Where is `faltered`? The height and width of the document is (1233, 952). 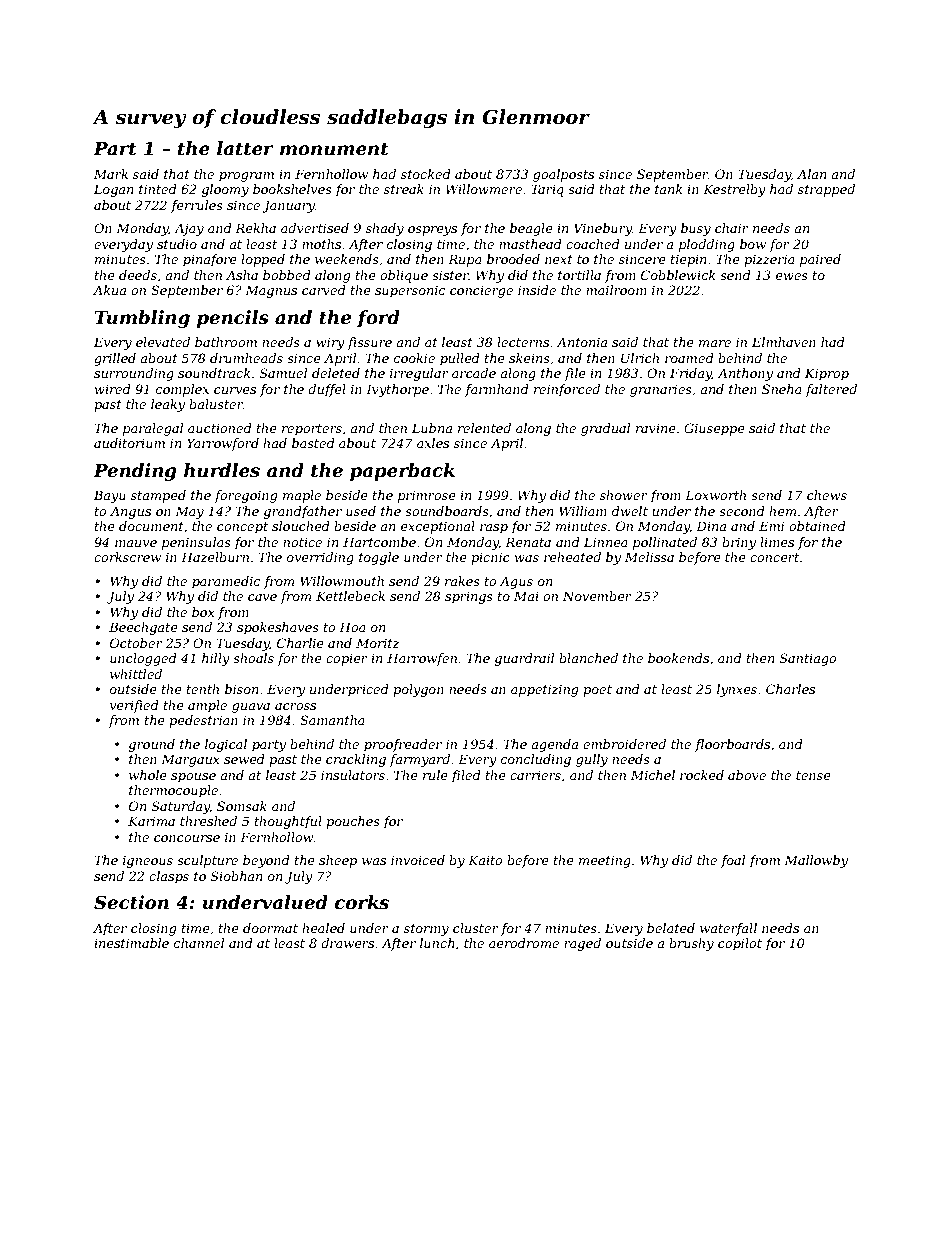
faltered is located at coordinates (831, 390).
